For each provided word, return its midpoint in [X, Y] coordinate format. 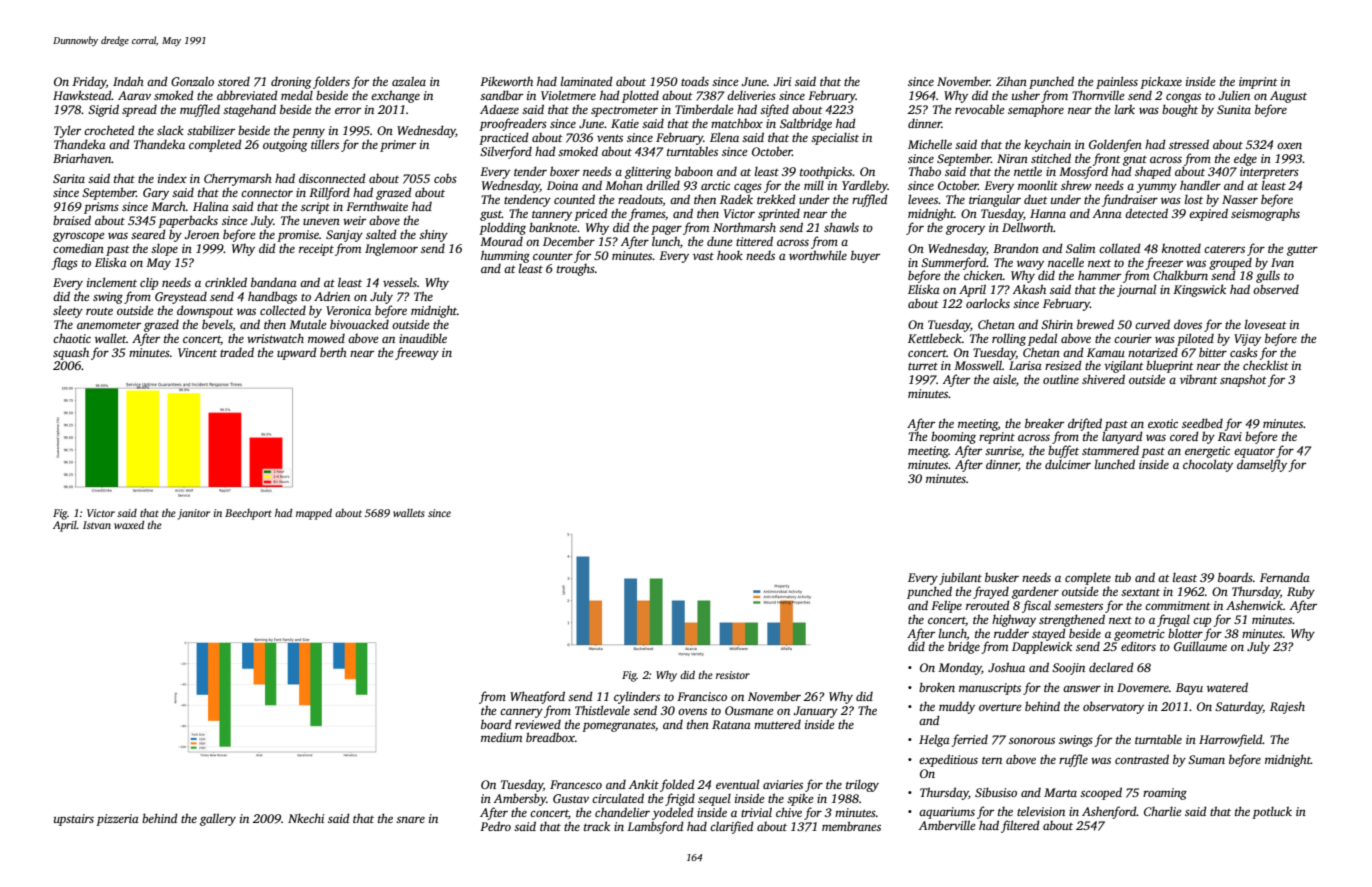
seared [148, 234]
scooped [1101, 793]
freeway [417, 353]
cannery [521, 713]
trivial [756, 812]
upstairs [74, 820]
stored [234, 81]
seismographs [1265, 214]
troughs [576, 270]
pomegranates [618, 727]
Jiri [782, 81]
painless [1117, 82]
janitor [194, 514]
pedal [1042, 339]
